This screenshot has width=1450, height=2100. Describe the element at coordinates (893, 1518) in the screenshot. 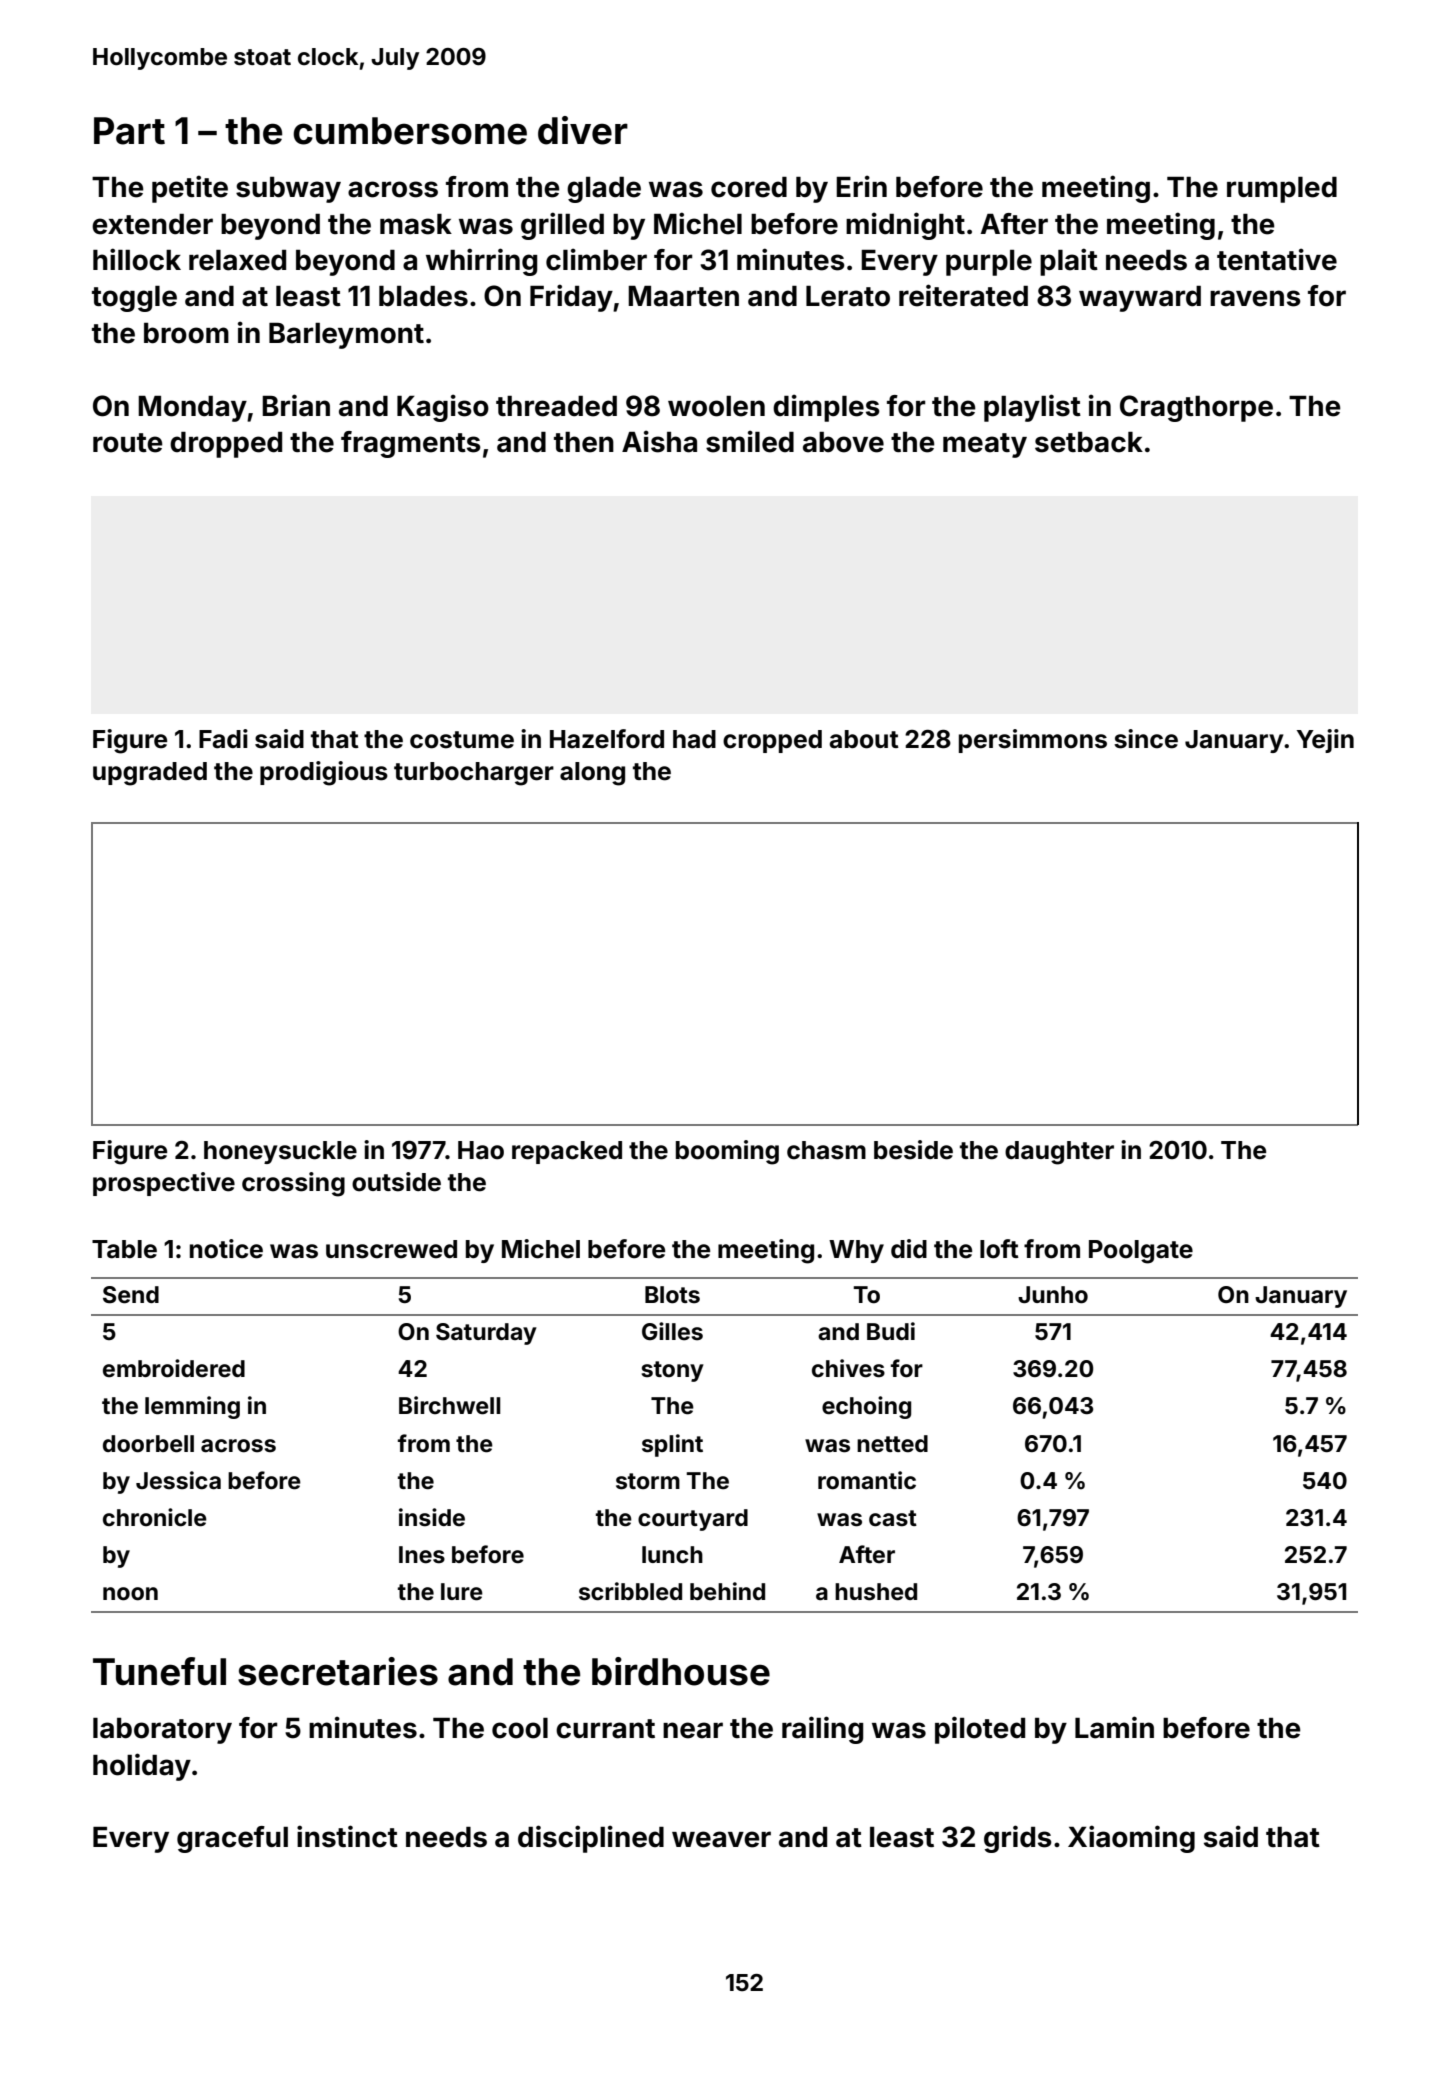

I see `cast` at that location.
